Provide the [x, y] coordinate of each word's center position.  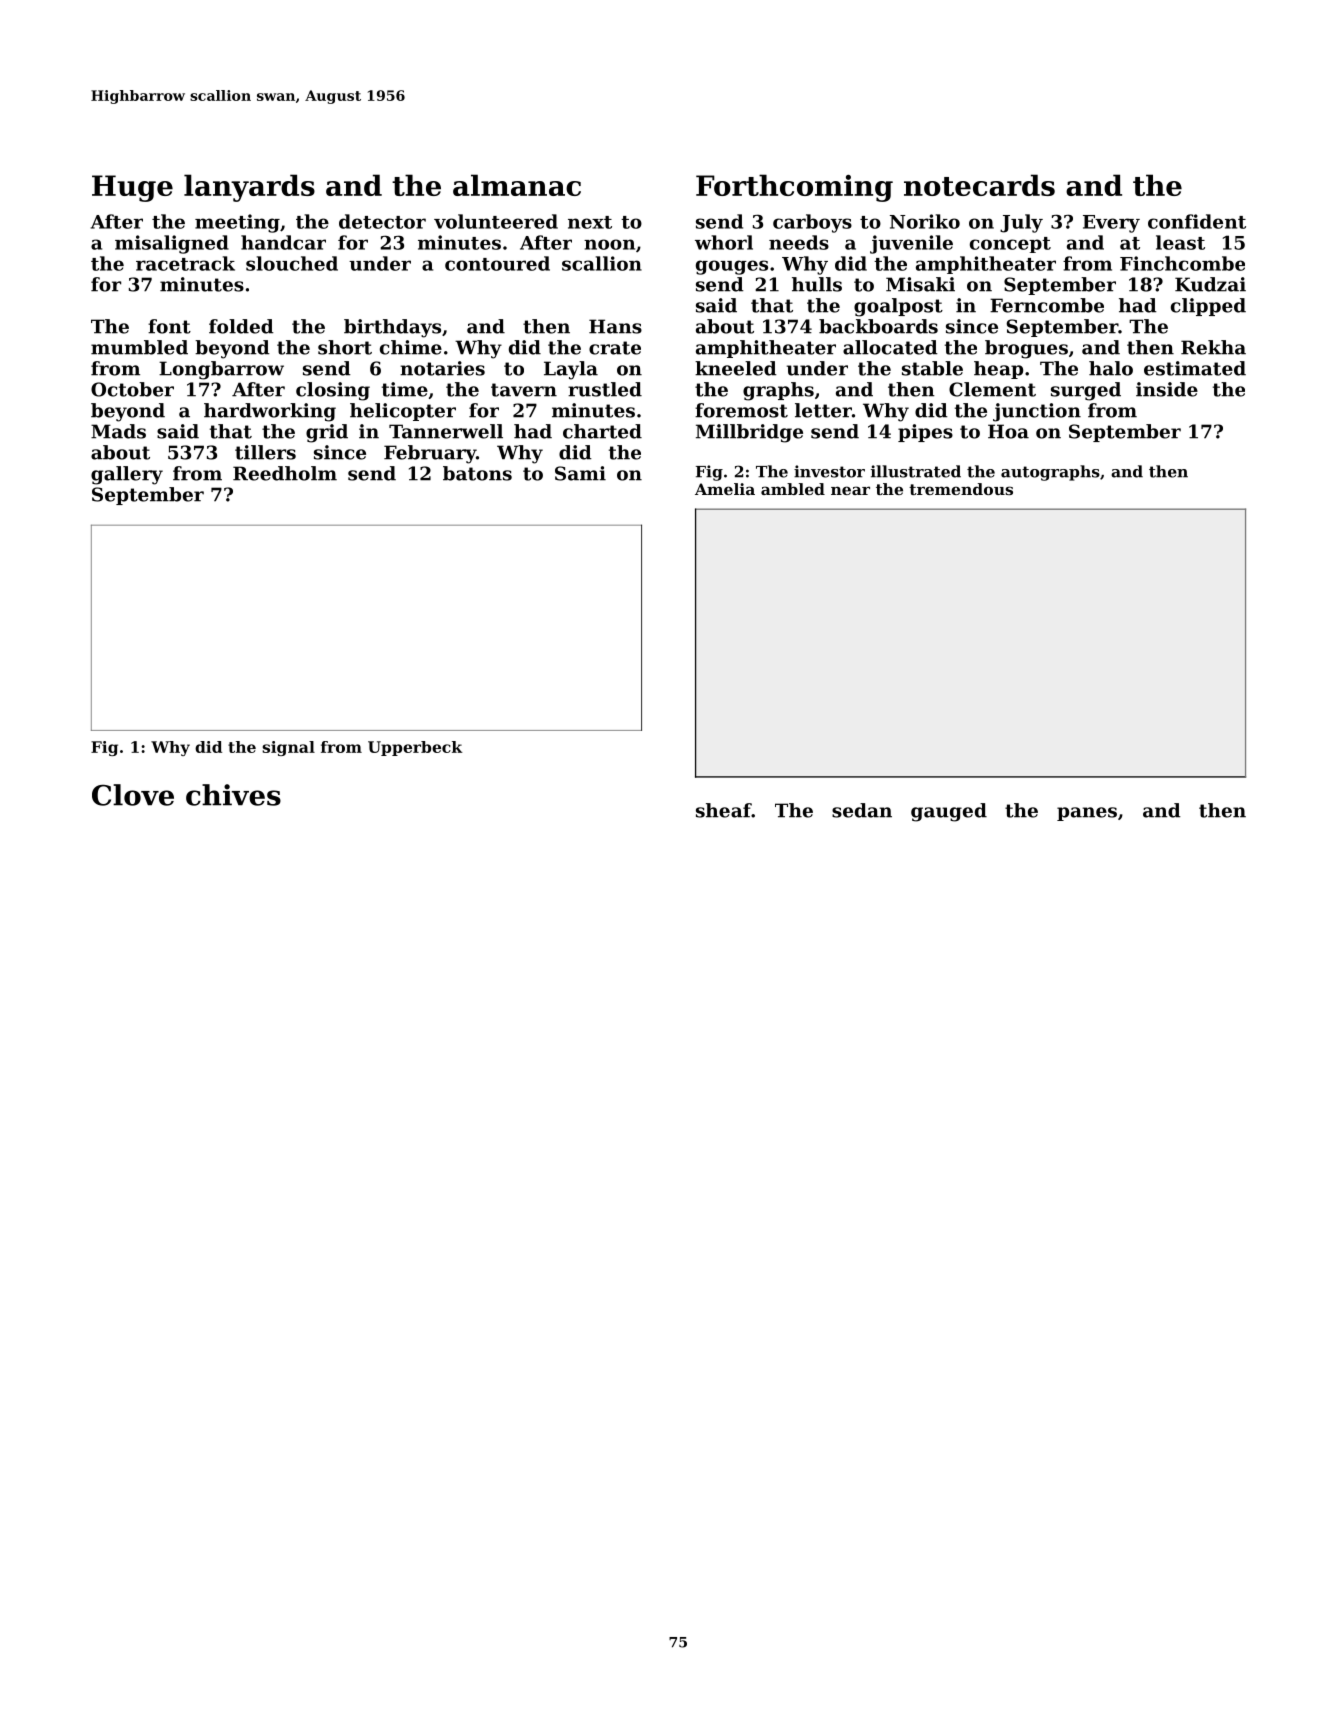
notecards [979, 185]
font [169, 326]
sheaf [724, 810]
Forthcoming [794, 188]
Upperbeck [415, 748]
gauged [949, 812]
